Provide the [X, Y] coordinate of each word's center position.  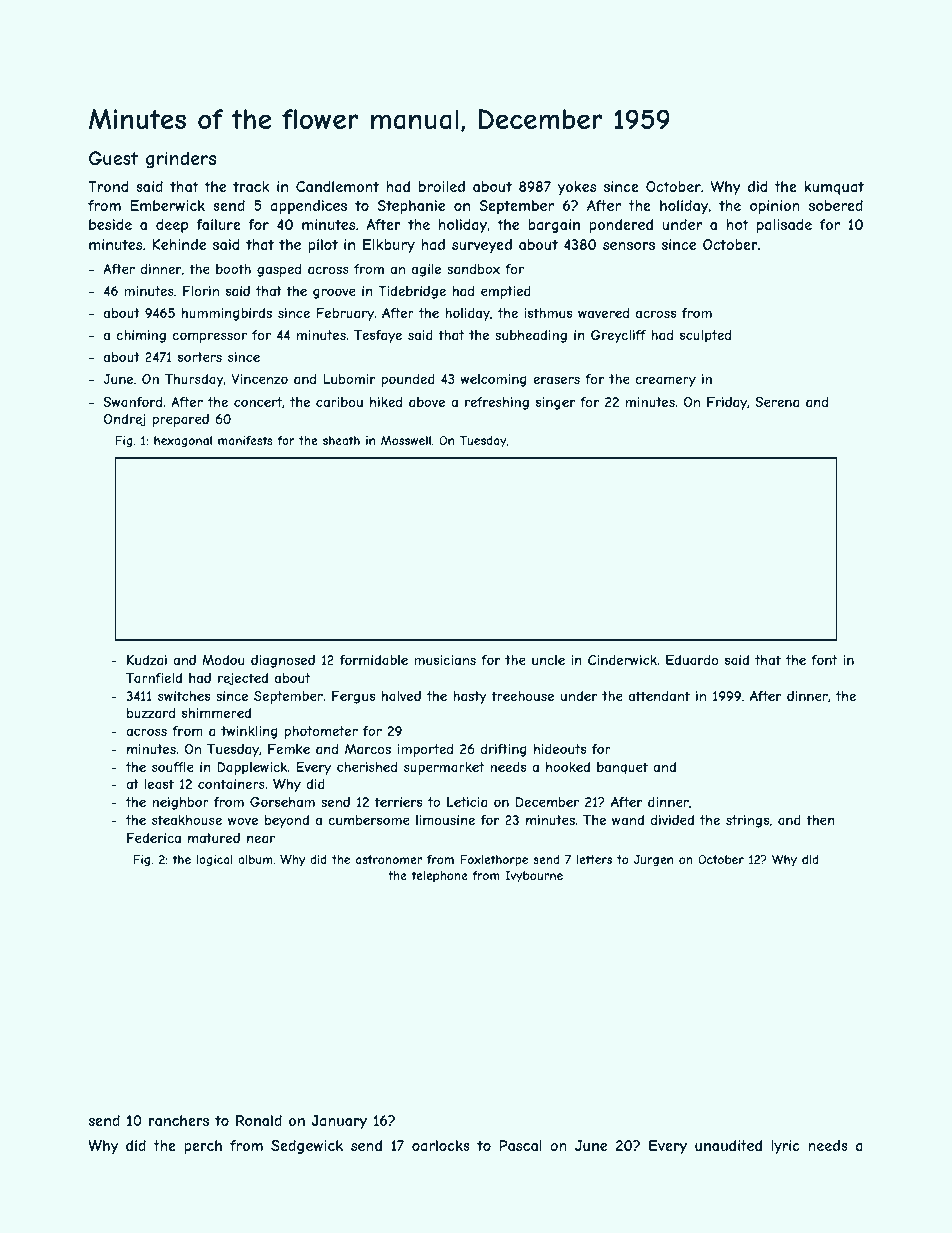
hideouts [560, 749]
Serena [777, 402]
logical [214, 861]
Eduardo [692, 660]
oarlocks [441, 1145]
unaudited [728, 1145]
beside [110, 224]
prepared [181, 420]
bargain [554, 226]
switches [184, 696]
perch [203, 1147]
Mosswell [406, 440]
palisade [784, 226]
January [339, 1122]
